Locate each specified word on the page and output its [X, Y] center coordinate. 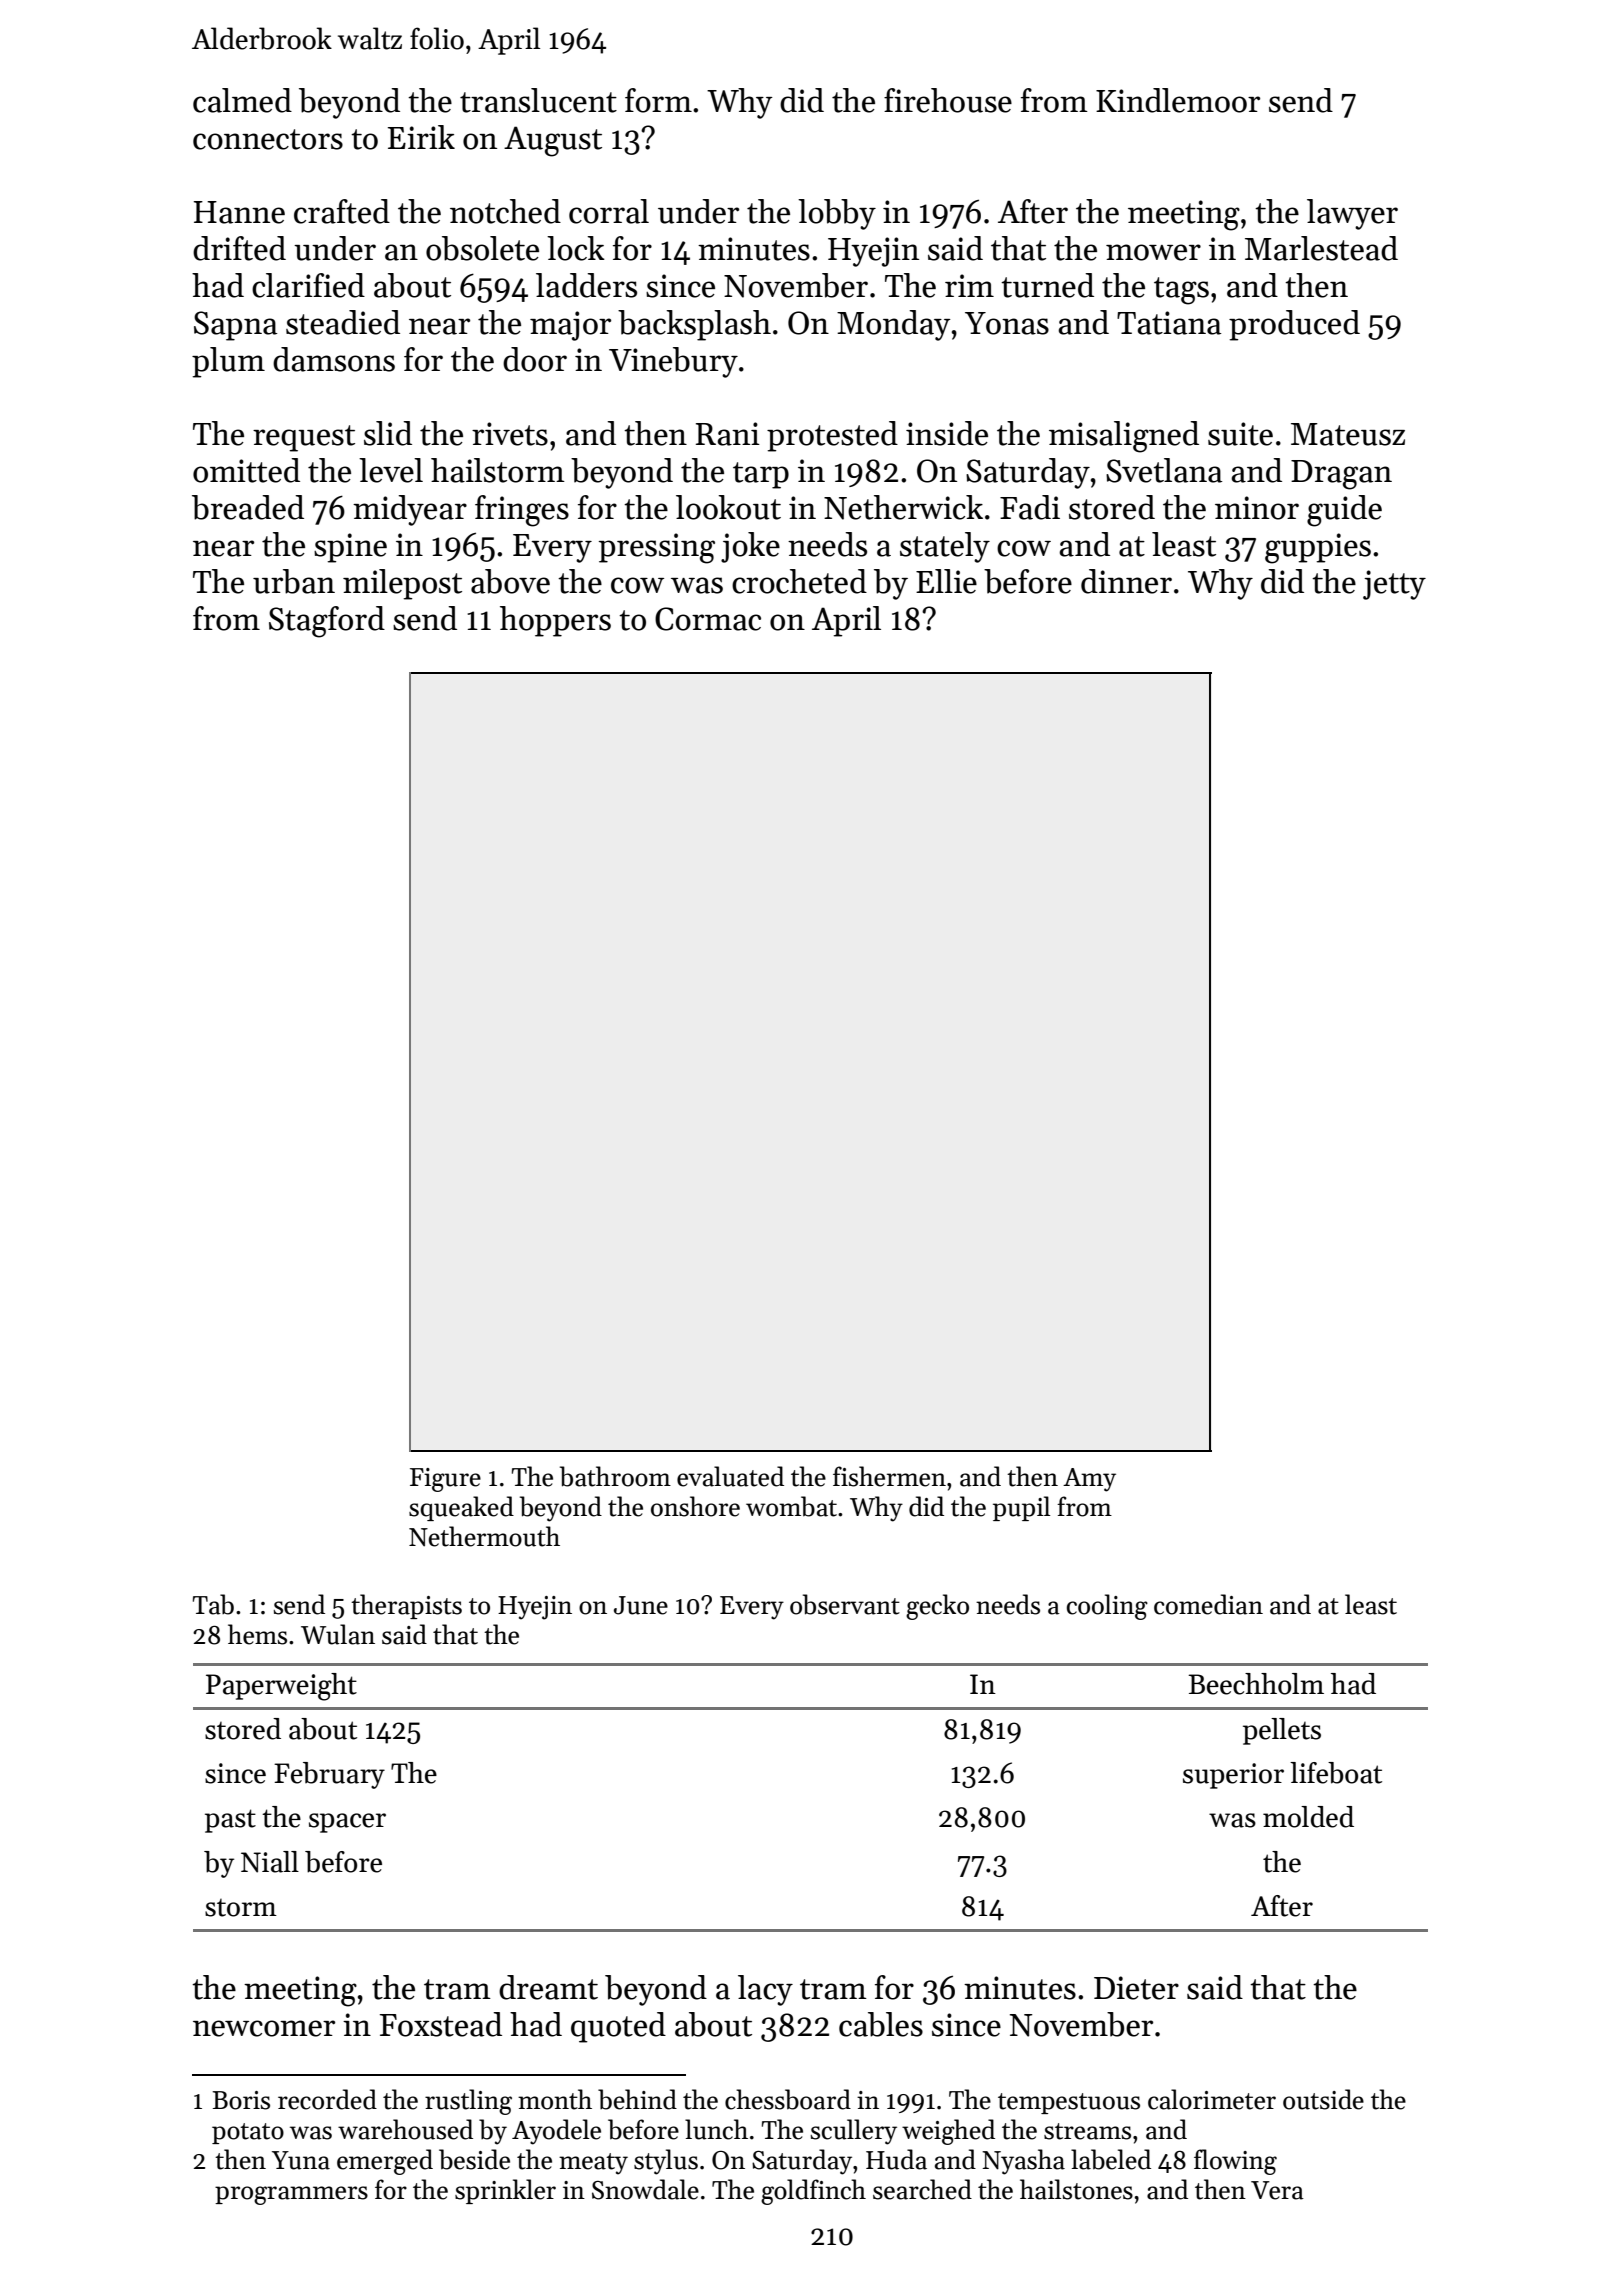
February [329, 1775]
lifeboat [1336, 1773]
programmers [291, 2195]
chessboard [788, 2099]
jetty [1394, 585]
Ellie [946, 581]
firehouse [948, 100]
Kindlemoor [1178, 100]
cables [881, 2024]
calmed [242, 100]
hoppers [555, 621]
